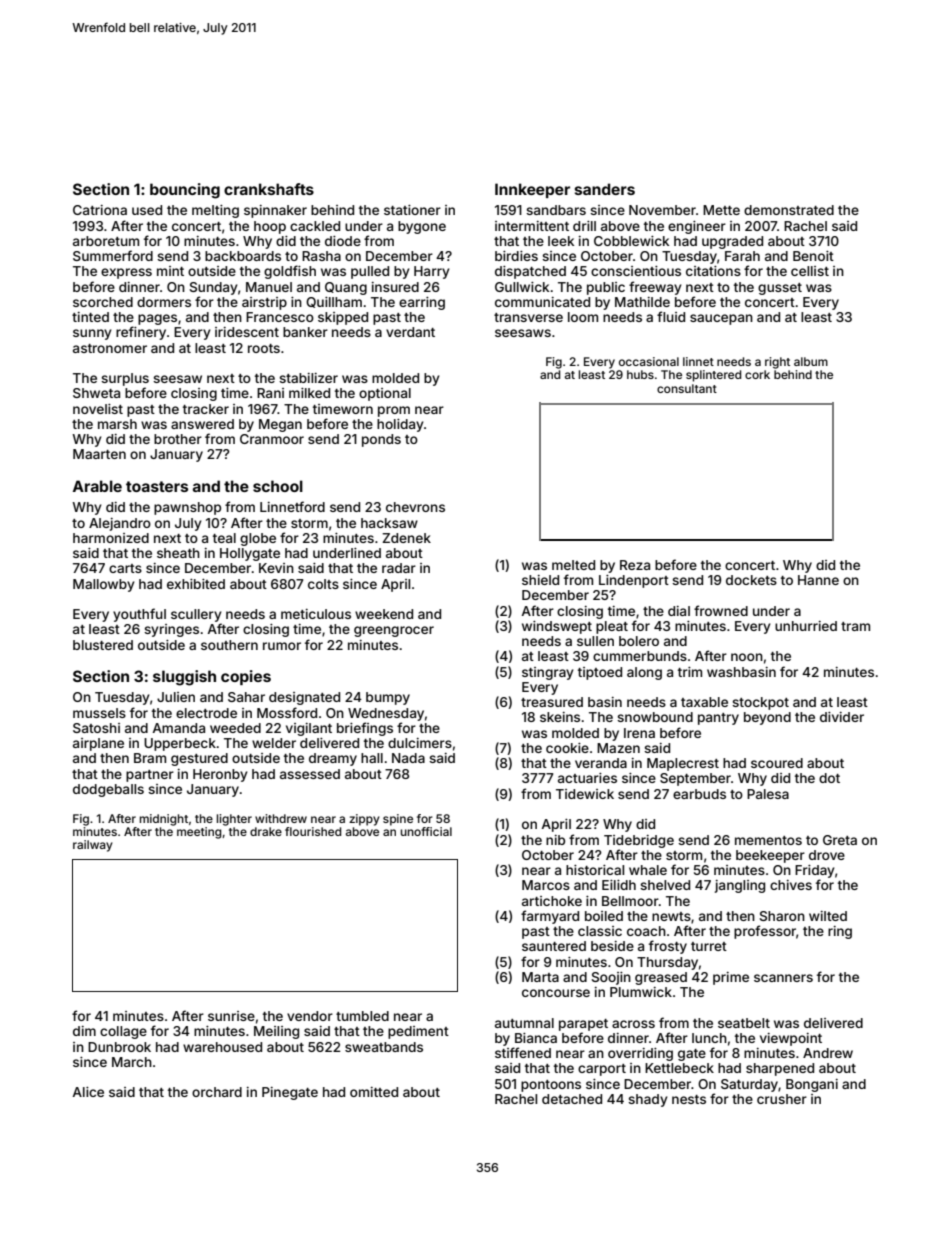 The image size is (952, 1233). I want to click on right, so click(777, 363).
